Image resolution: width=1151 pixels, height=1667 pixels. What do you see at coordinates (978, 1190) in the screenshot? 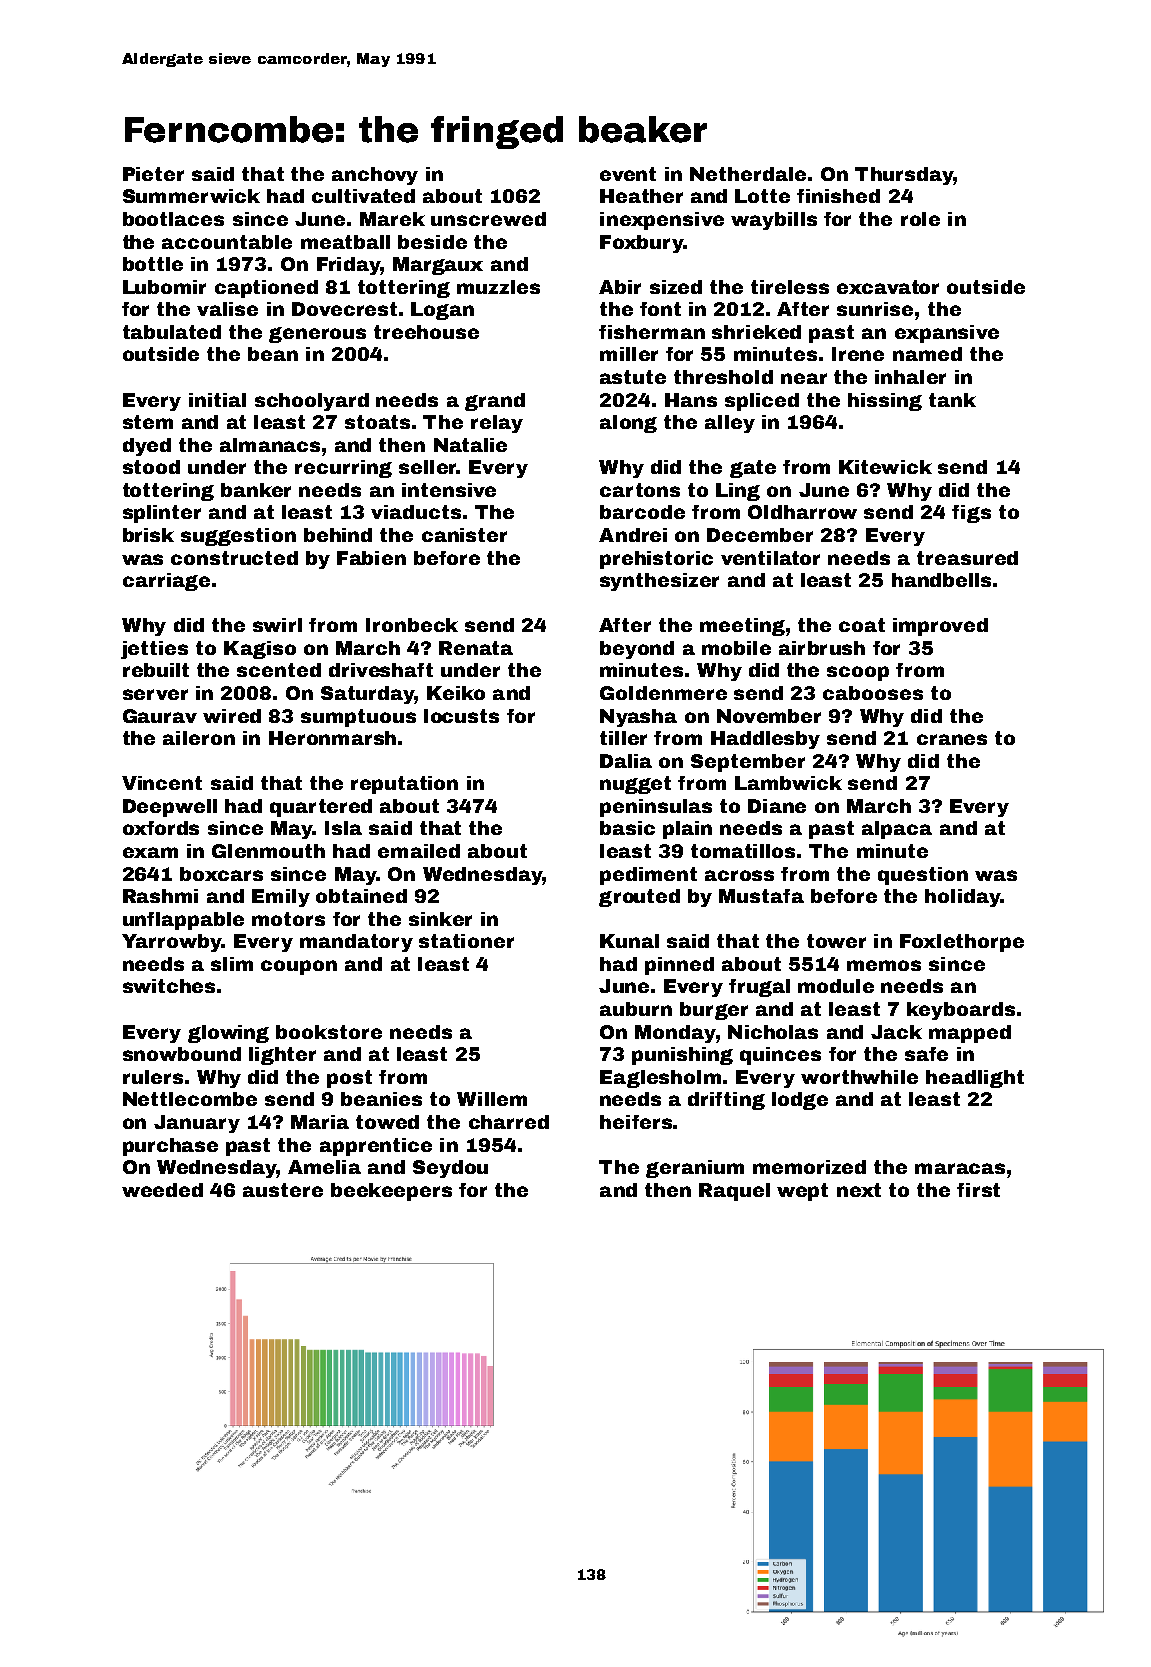
I see `first` at bounding box center [978, 1190].
